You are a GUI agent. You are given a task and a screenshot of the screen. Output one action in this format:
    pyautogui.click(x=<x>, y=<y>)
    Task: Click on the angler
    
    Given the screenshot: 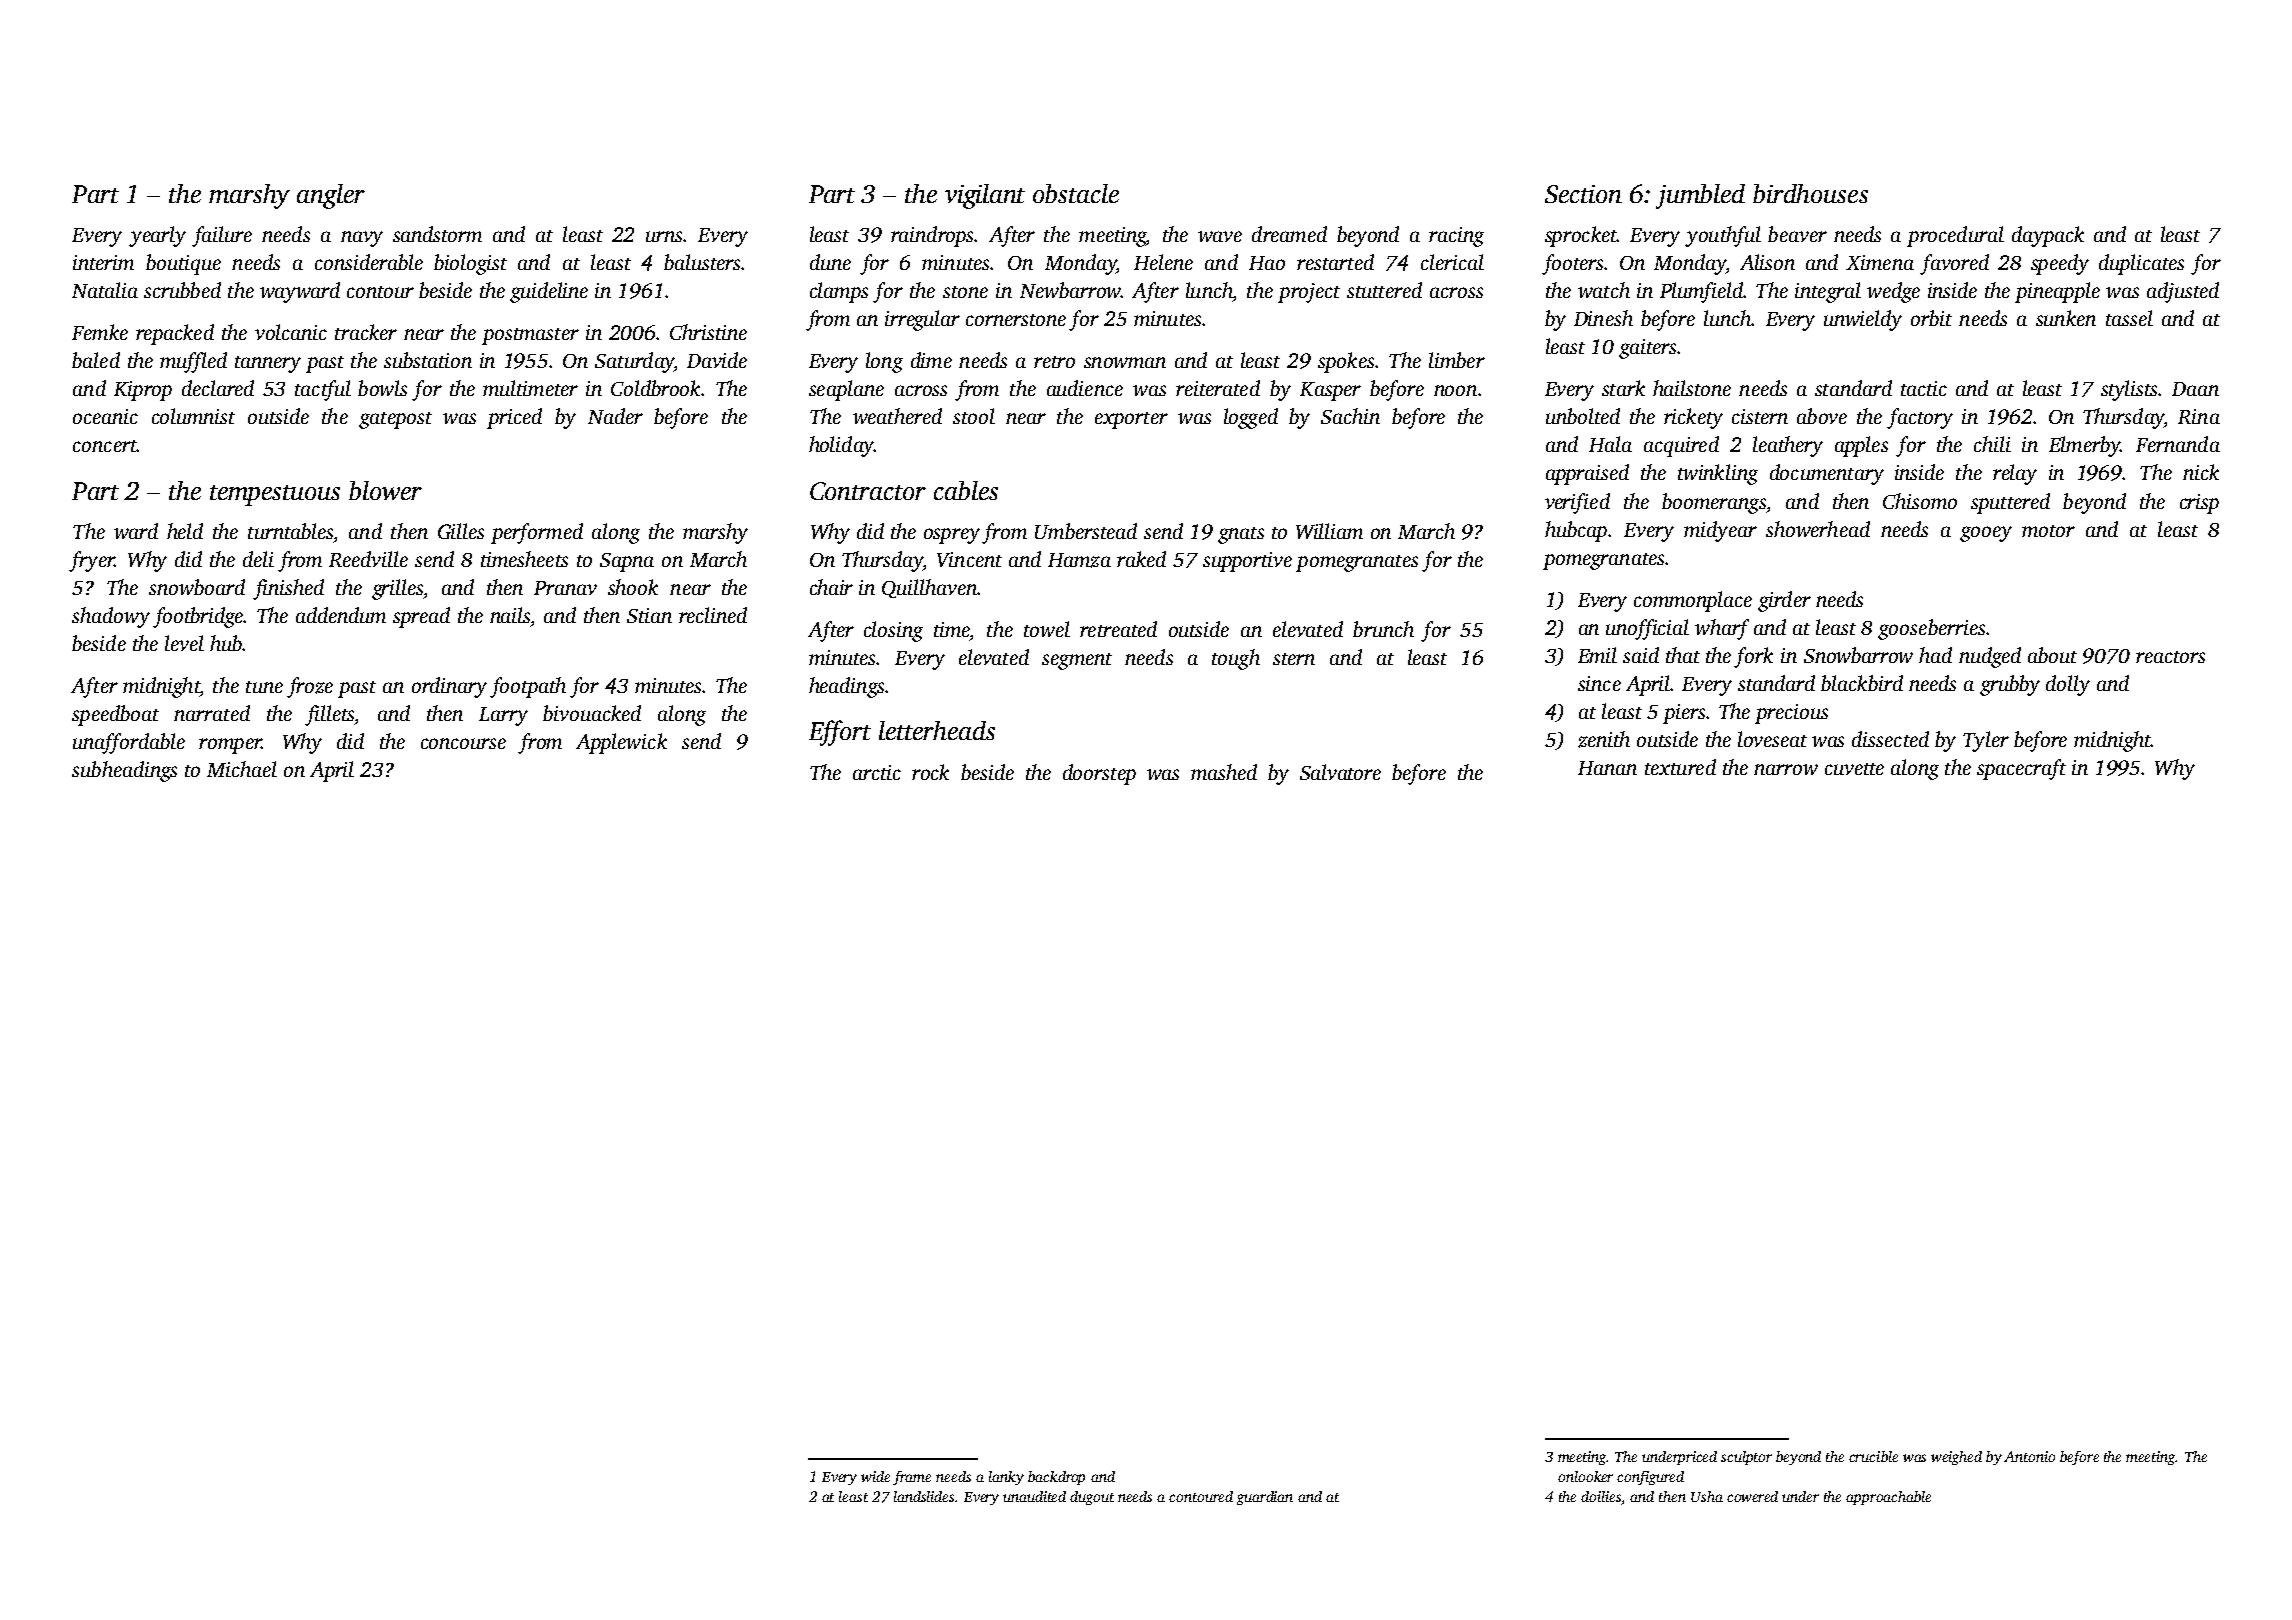 What is the action you would take?
    pyautogui.click(x=331, y=196)
